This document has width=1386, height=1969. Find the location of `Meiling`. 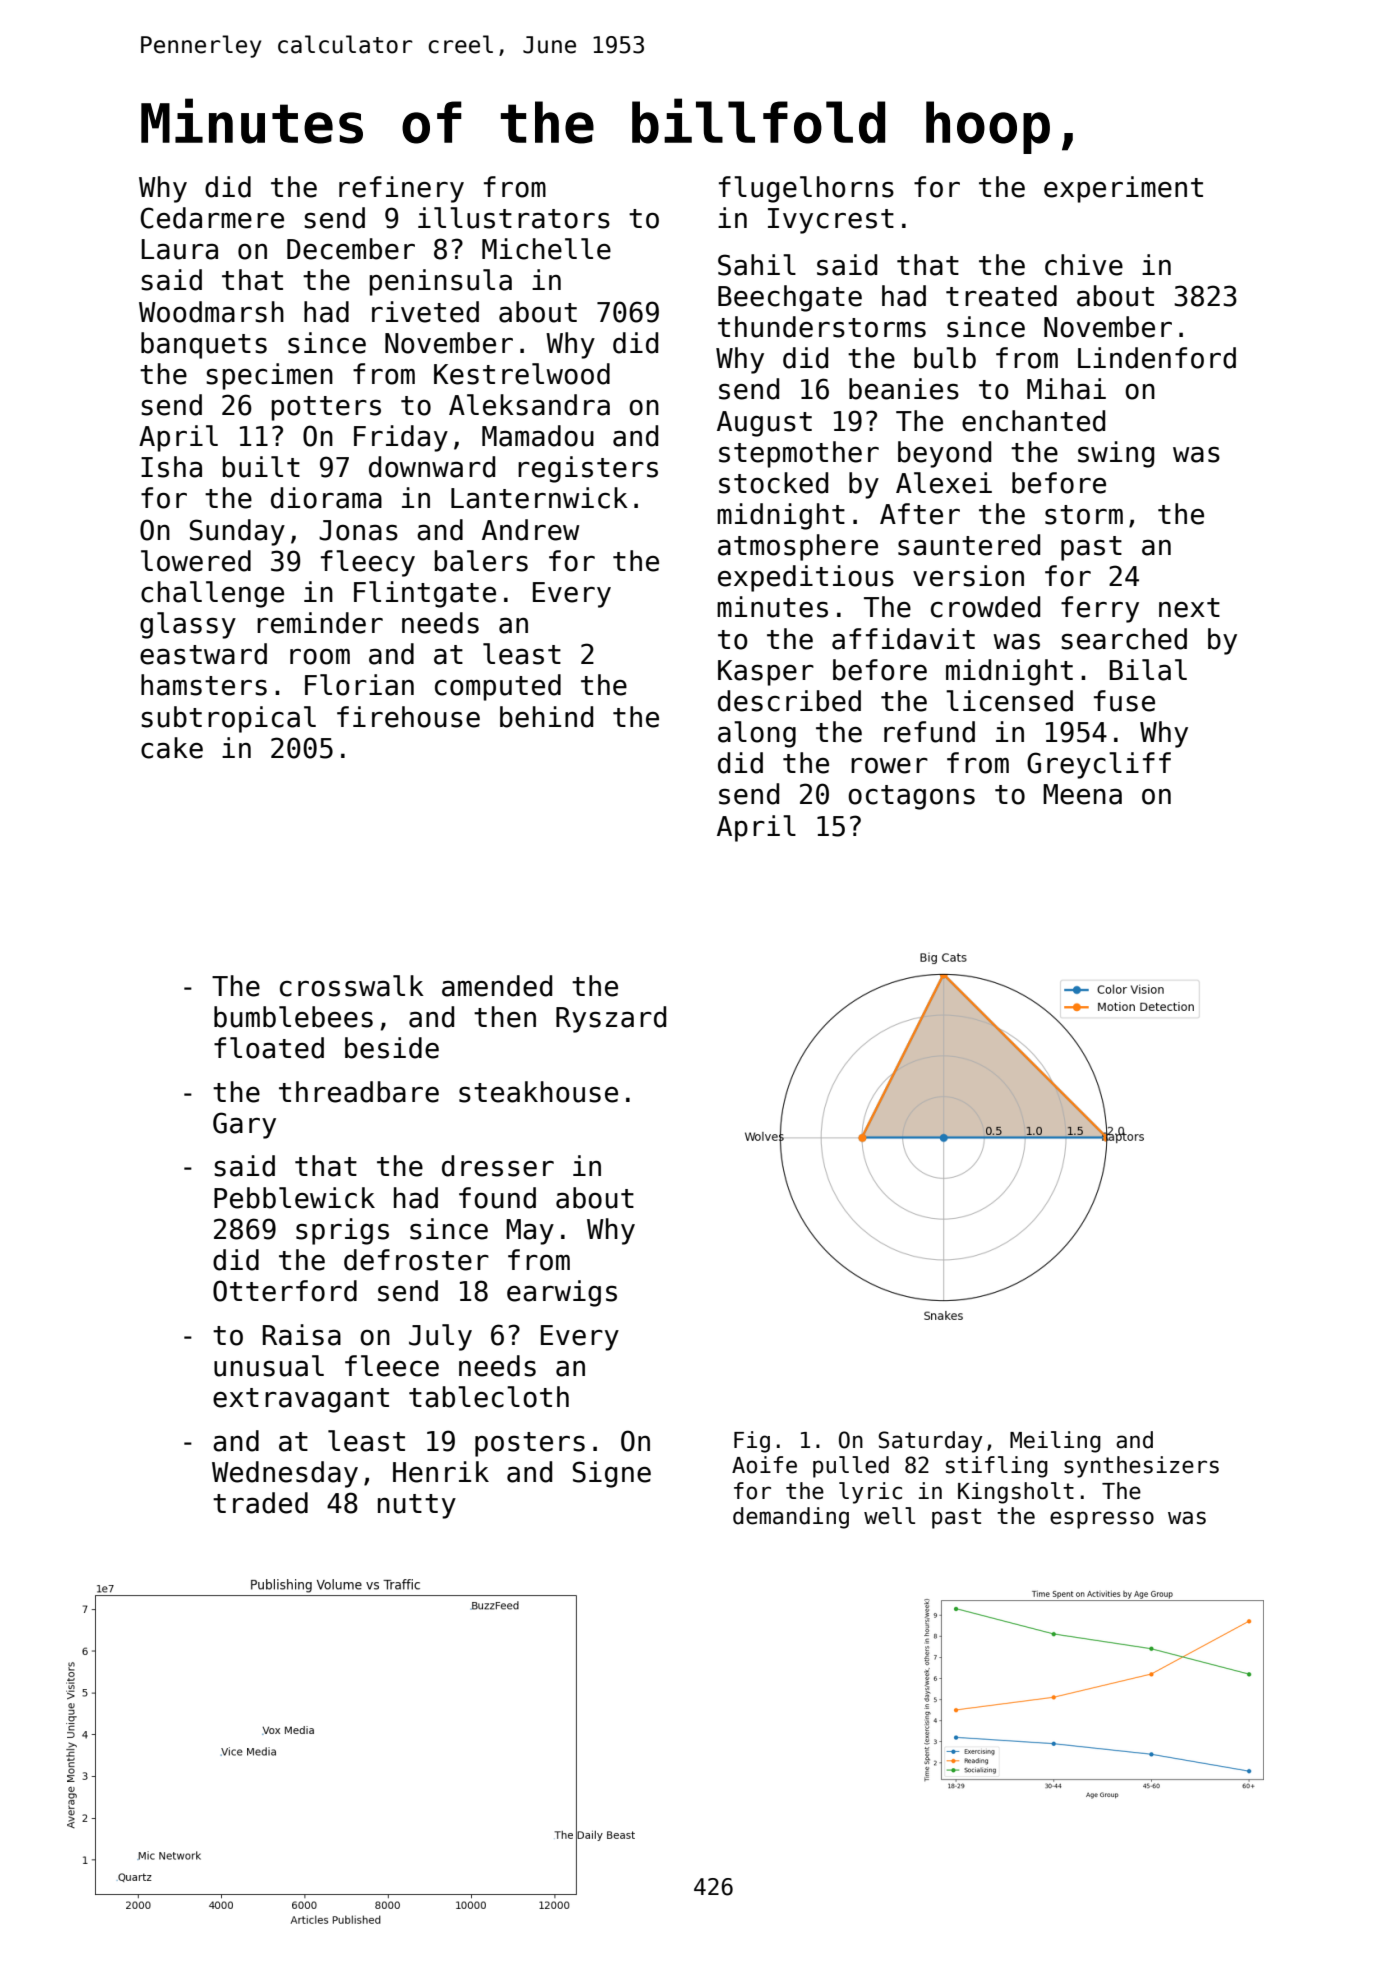

Meiling is located at coordinates (1055, 1442).
